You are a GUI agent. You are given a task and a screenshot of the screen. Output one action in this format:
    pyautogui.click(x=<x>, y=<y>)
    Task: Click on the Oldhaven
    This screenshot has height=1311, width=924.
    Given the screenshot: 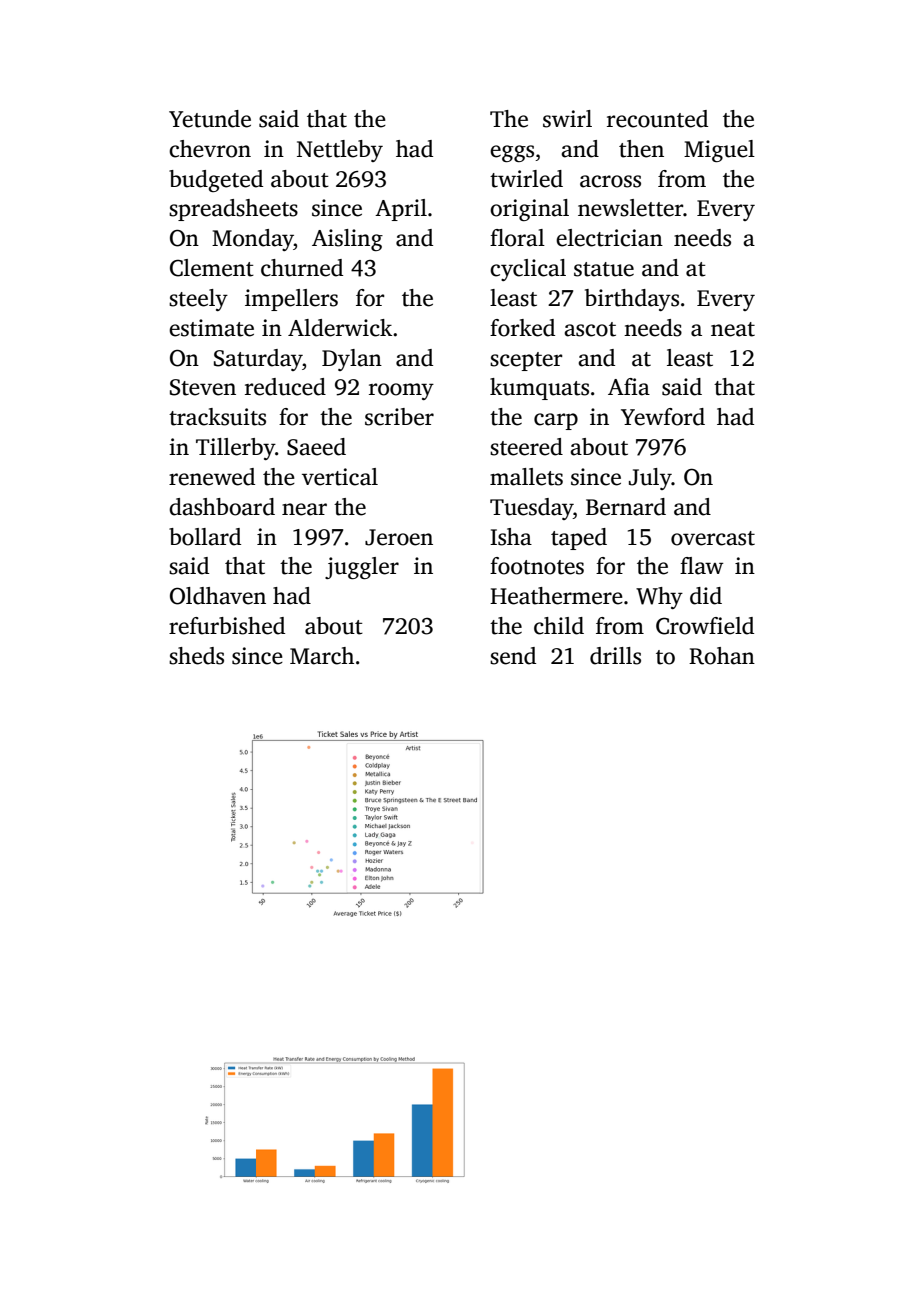 What is the action you would take?
    pyautogui.click(x=218, y=596)
